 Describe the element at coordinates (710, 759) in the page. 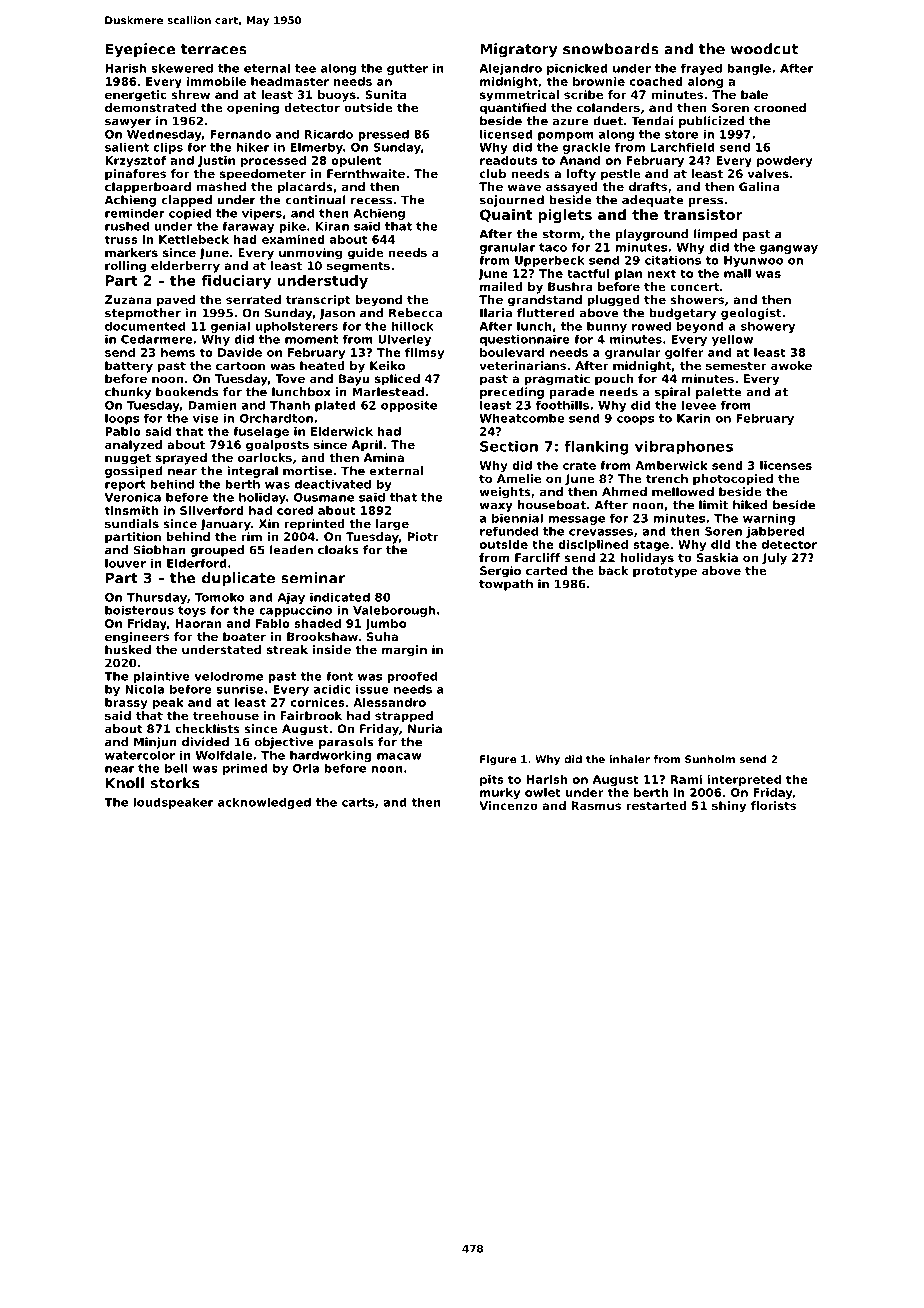

I see `Sunholm` at that location.
